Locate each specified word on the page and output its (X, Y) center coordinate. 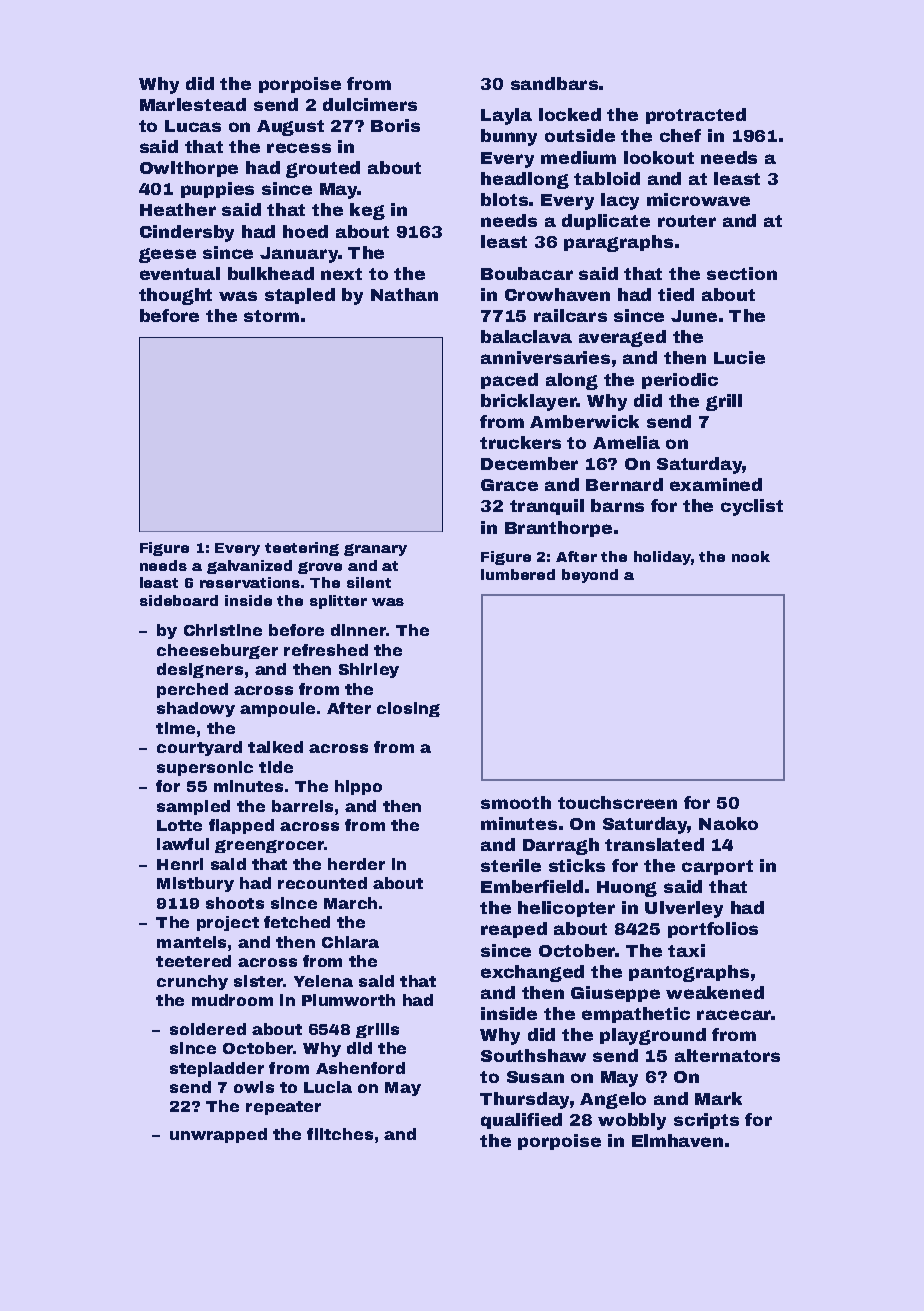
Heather (178, 209)
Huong (627, 889)
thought (175, 296)
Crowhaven (557, 294)
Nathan (404, 294)
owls (254, 1087)
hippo (358, 787)
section (742, 273)
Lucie (739, 357)
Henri (180, 864)
